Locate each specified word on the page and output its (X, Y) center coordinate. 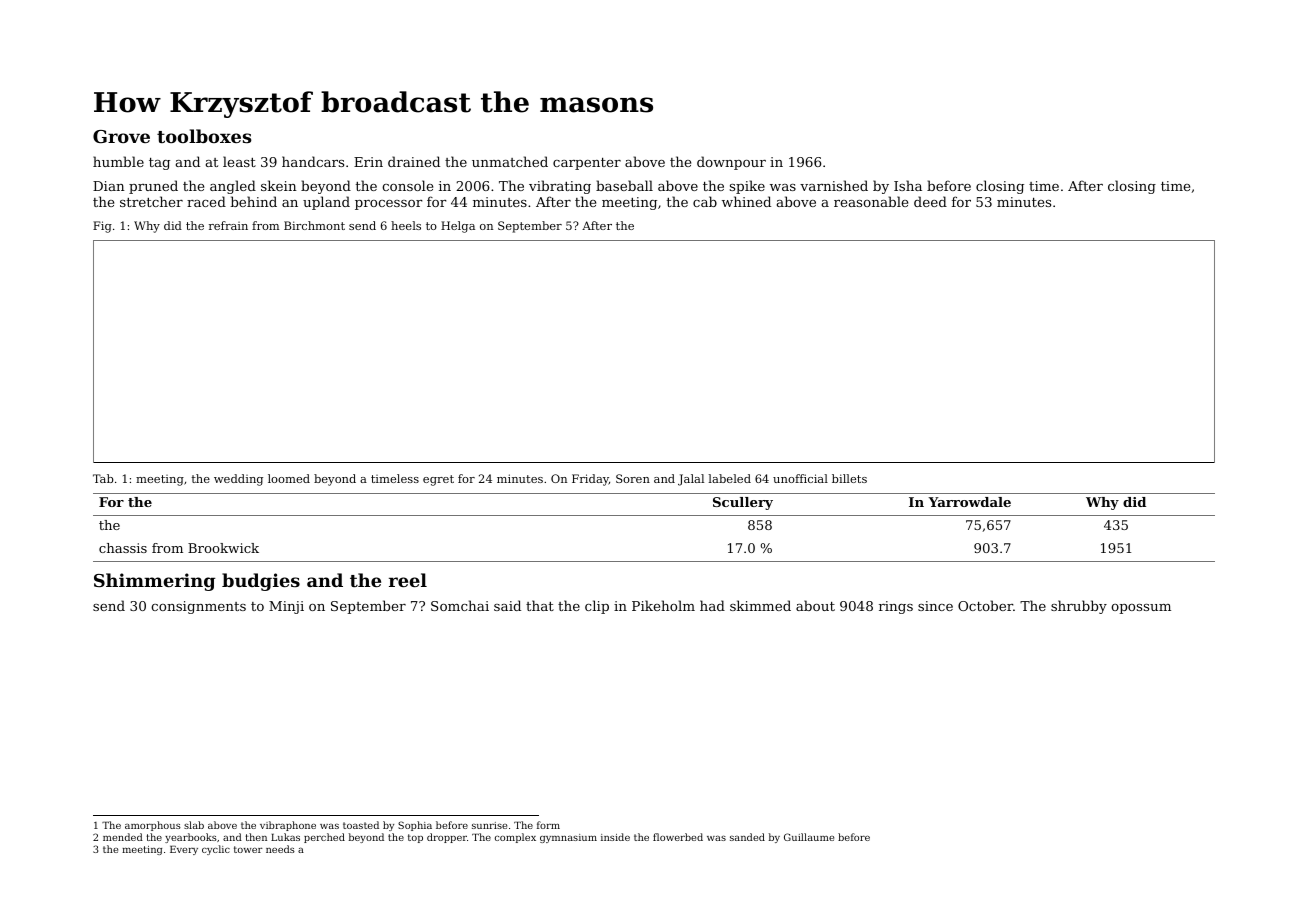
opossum (1141, 609)
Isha (908, 185)
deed (930, 201)
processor (389, 205)
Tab (103, 478)
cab (705, 201)
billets (849, 478)
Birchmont (314, 225)
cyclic (216, 850)
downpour (731, 163)
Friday (590, 480)
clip (597, 607)
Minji (286, 607)
